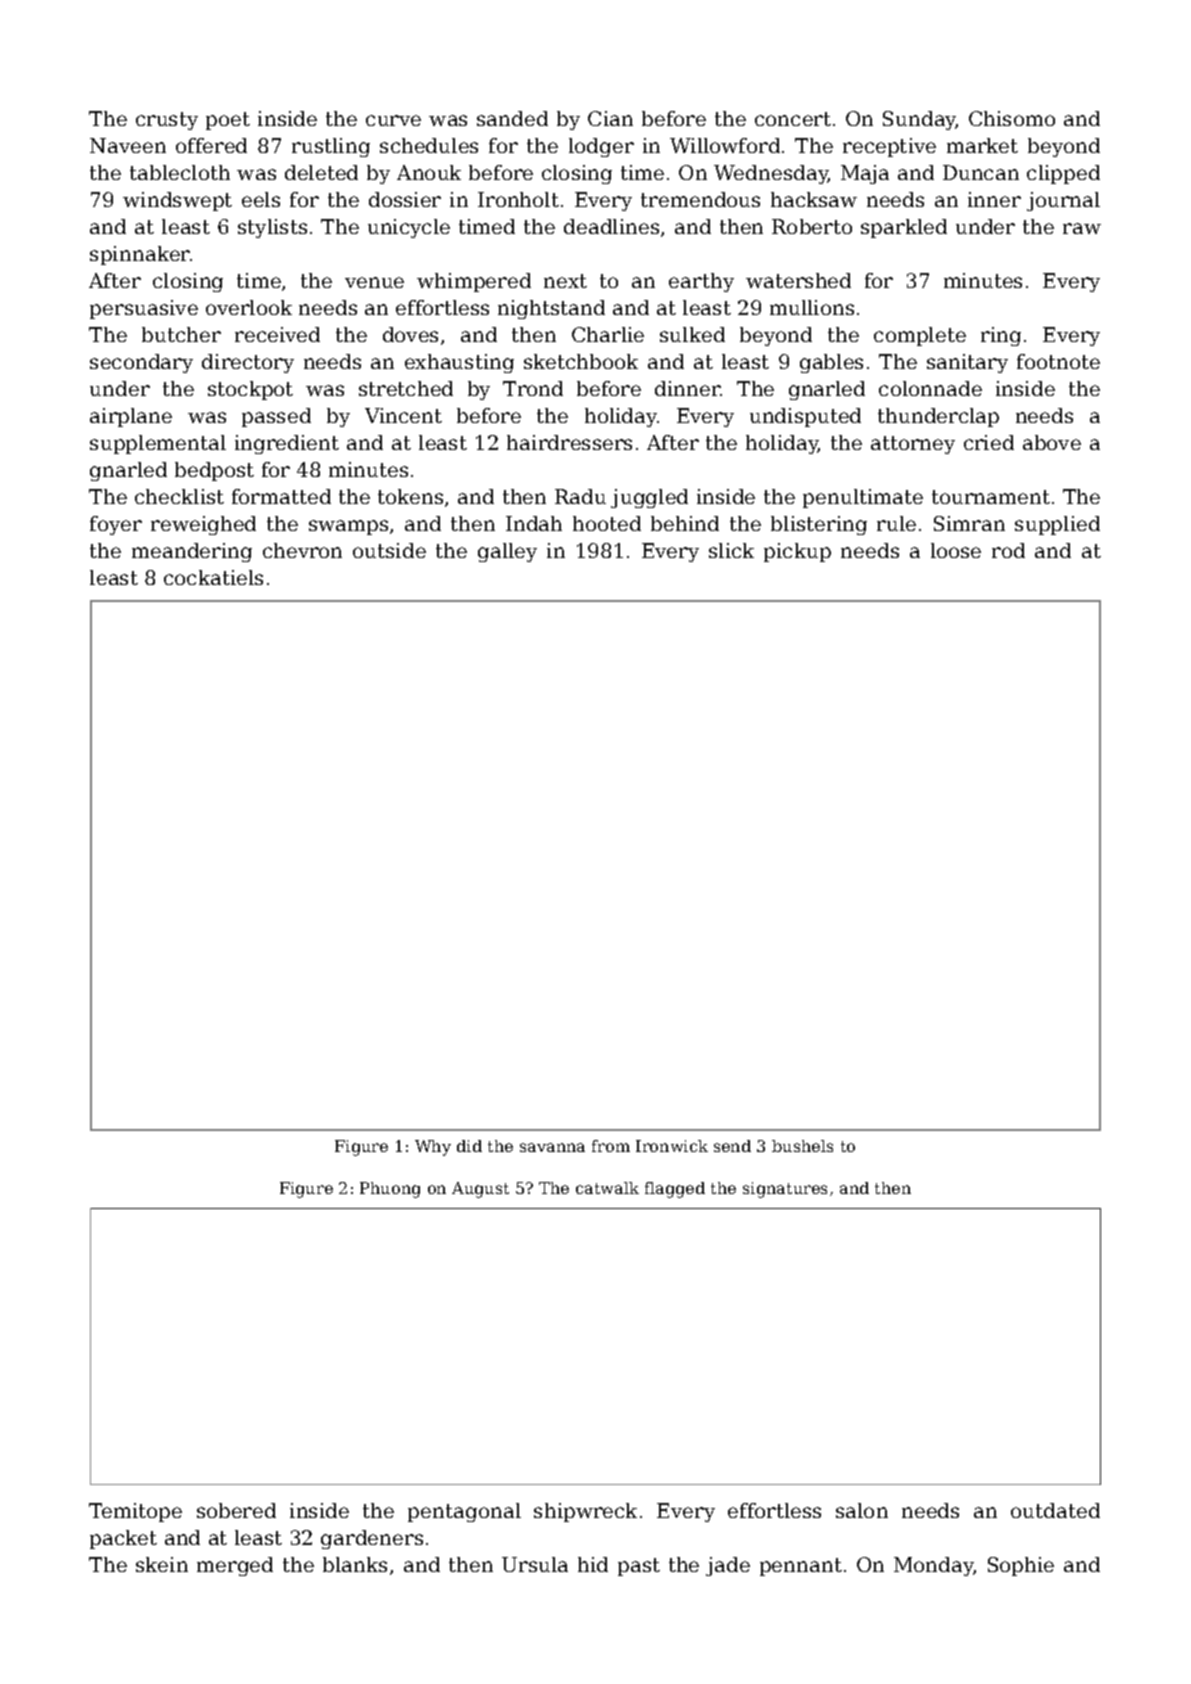  What do you see at coordinates (896, 523) in the image?
I see `rule` at bounding box center [896, 523].
